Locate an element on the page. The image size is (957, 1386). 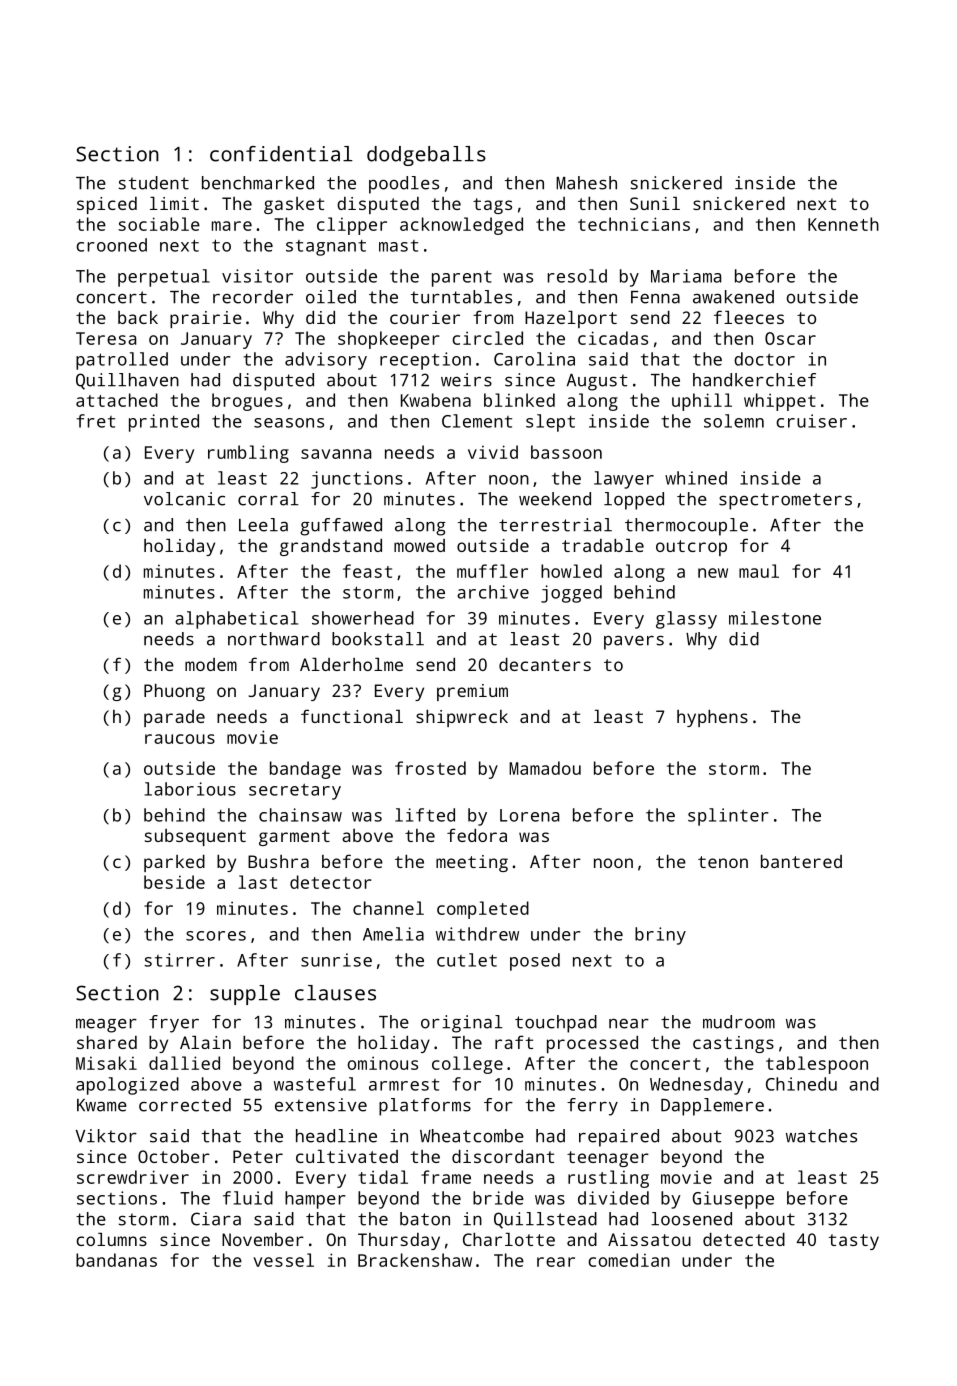
vessel is located at coordinates (283, 1260).
